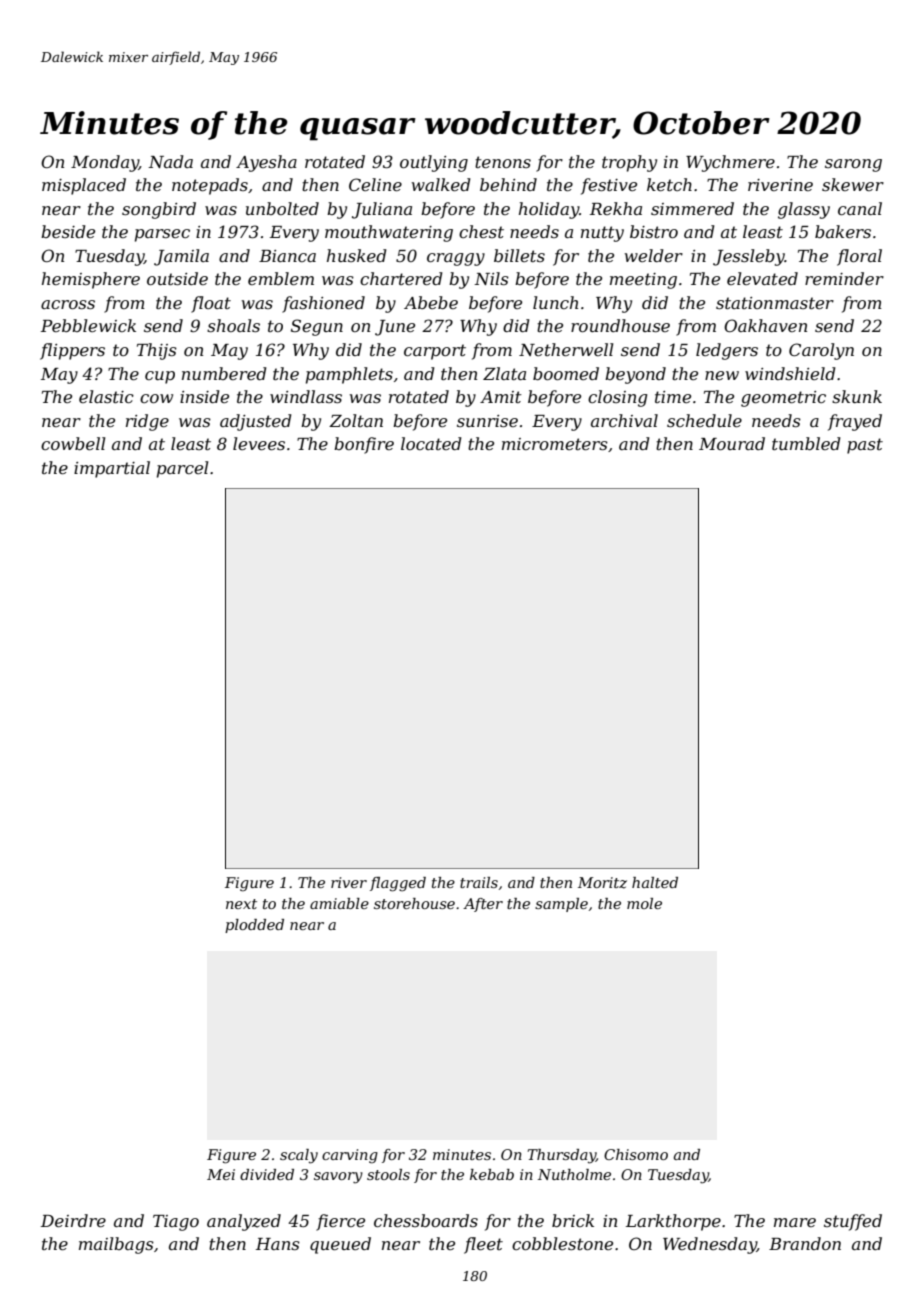  Describe the element at coordinates (221, 1174) in the document. I see `Mei` at that location.
